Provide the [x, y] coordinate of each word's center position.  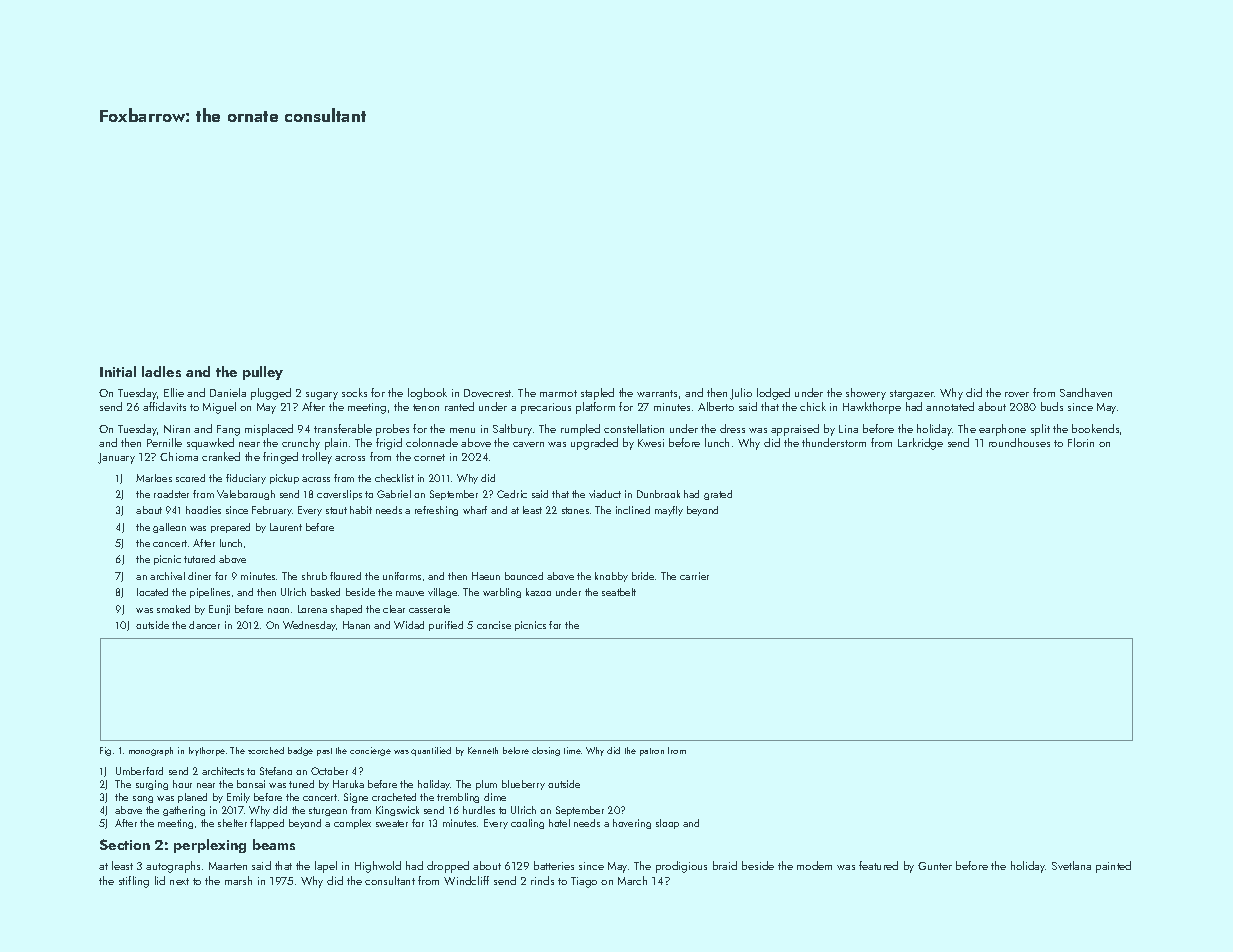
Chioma [179, 456]
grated [718, 495]
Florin [1081, 442]
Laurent [286, 527]
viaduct [605, 494]
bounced [524, 576]
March [632, 880]
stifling [134, 882]
